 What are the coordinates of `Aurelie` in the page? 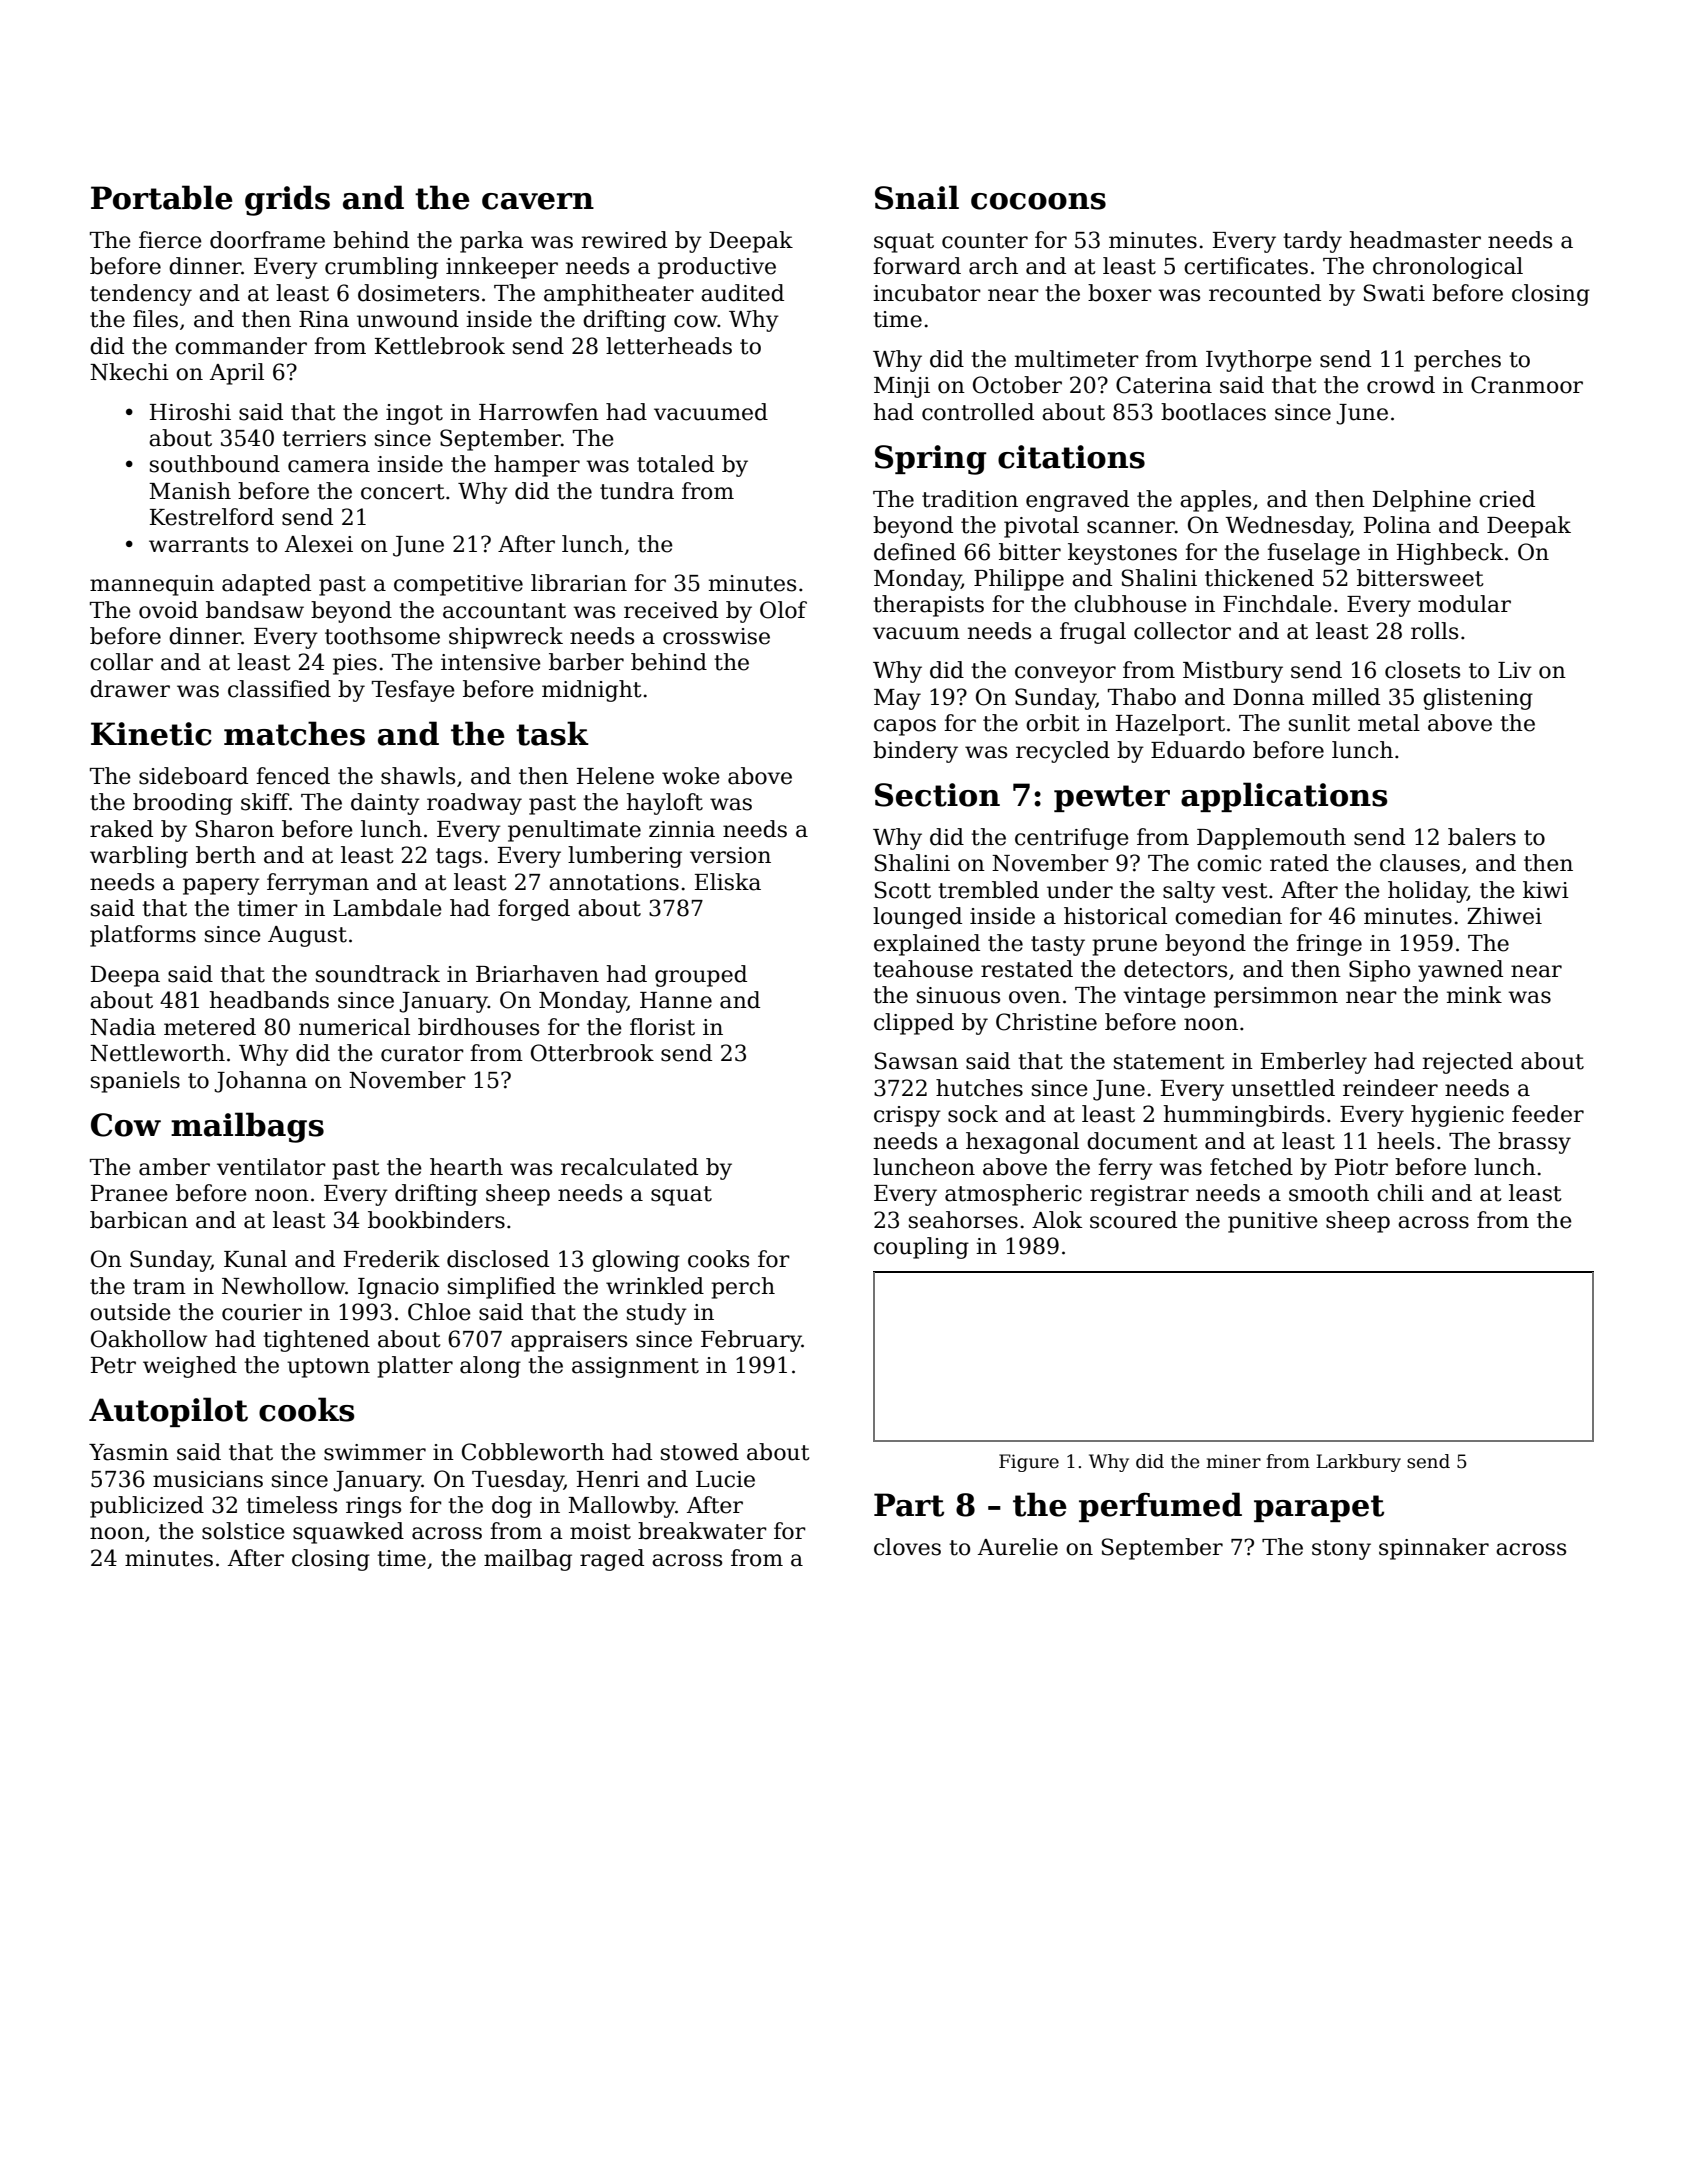 It's located at (1018, 1547).
